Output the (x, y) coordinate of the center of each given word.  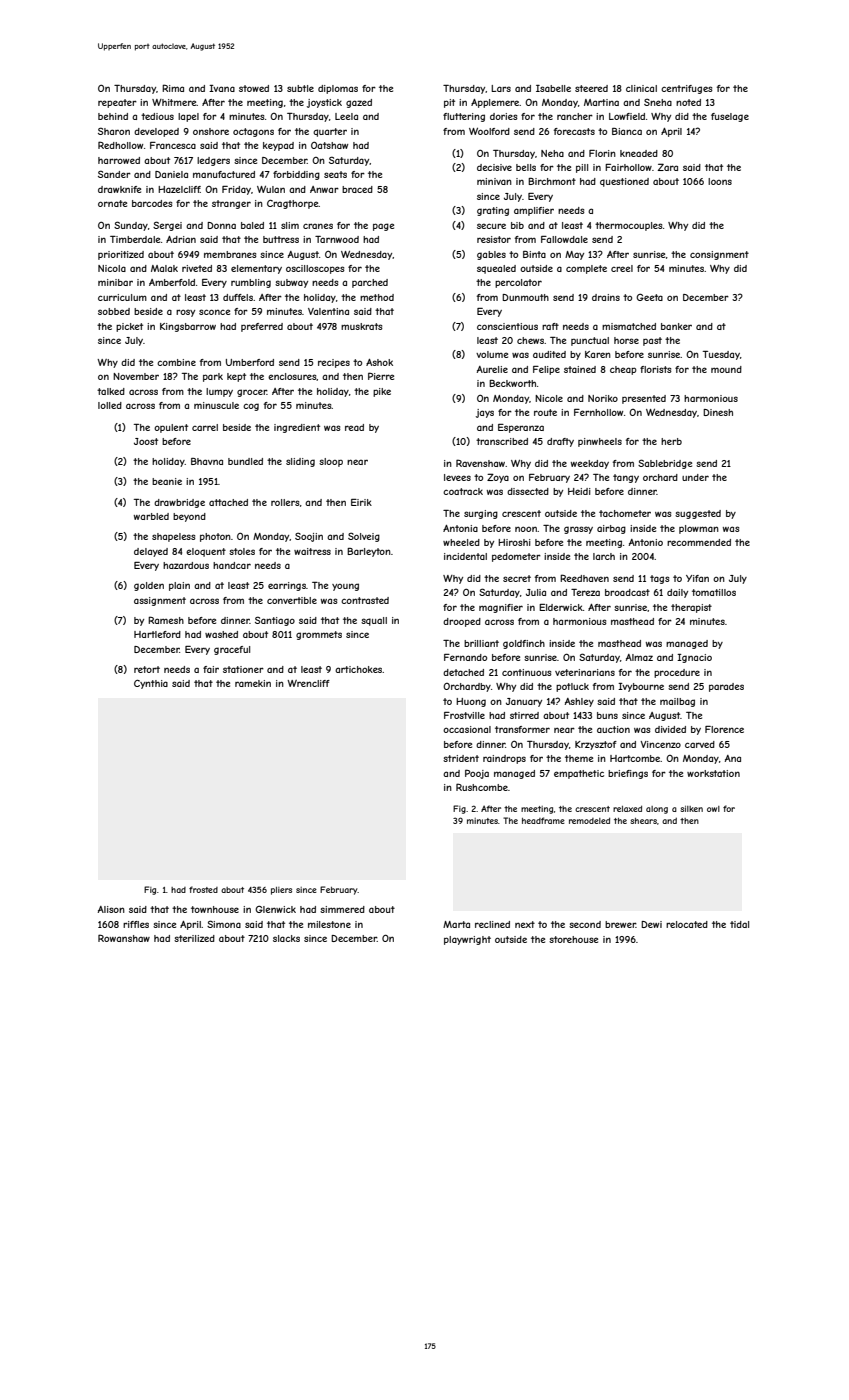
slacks (286, 938)
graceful (232, 650)
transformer (522, 729)
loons (720, 181)
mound (726, 369)
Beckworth (512, 383)
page (383, 227)
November (136, 376)
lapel (188, 117)
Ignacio (694, 658)
